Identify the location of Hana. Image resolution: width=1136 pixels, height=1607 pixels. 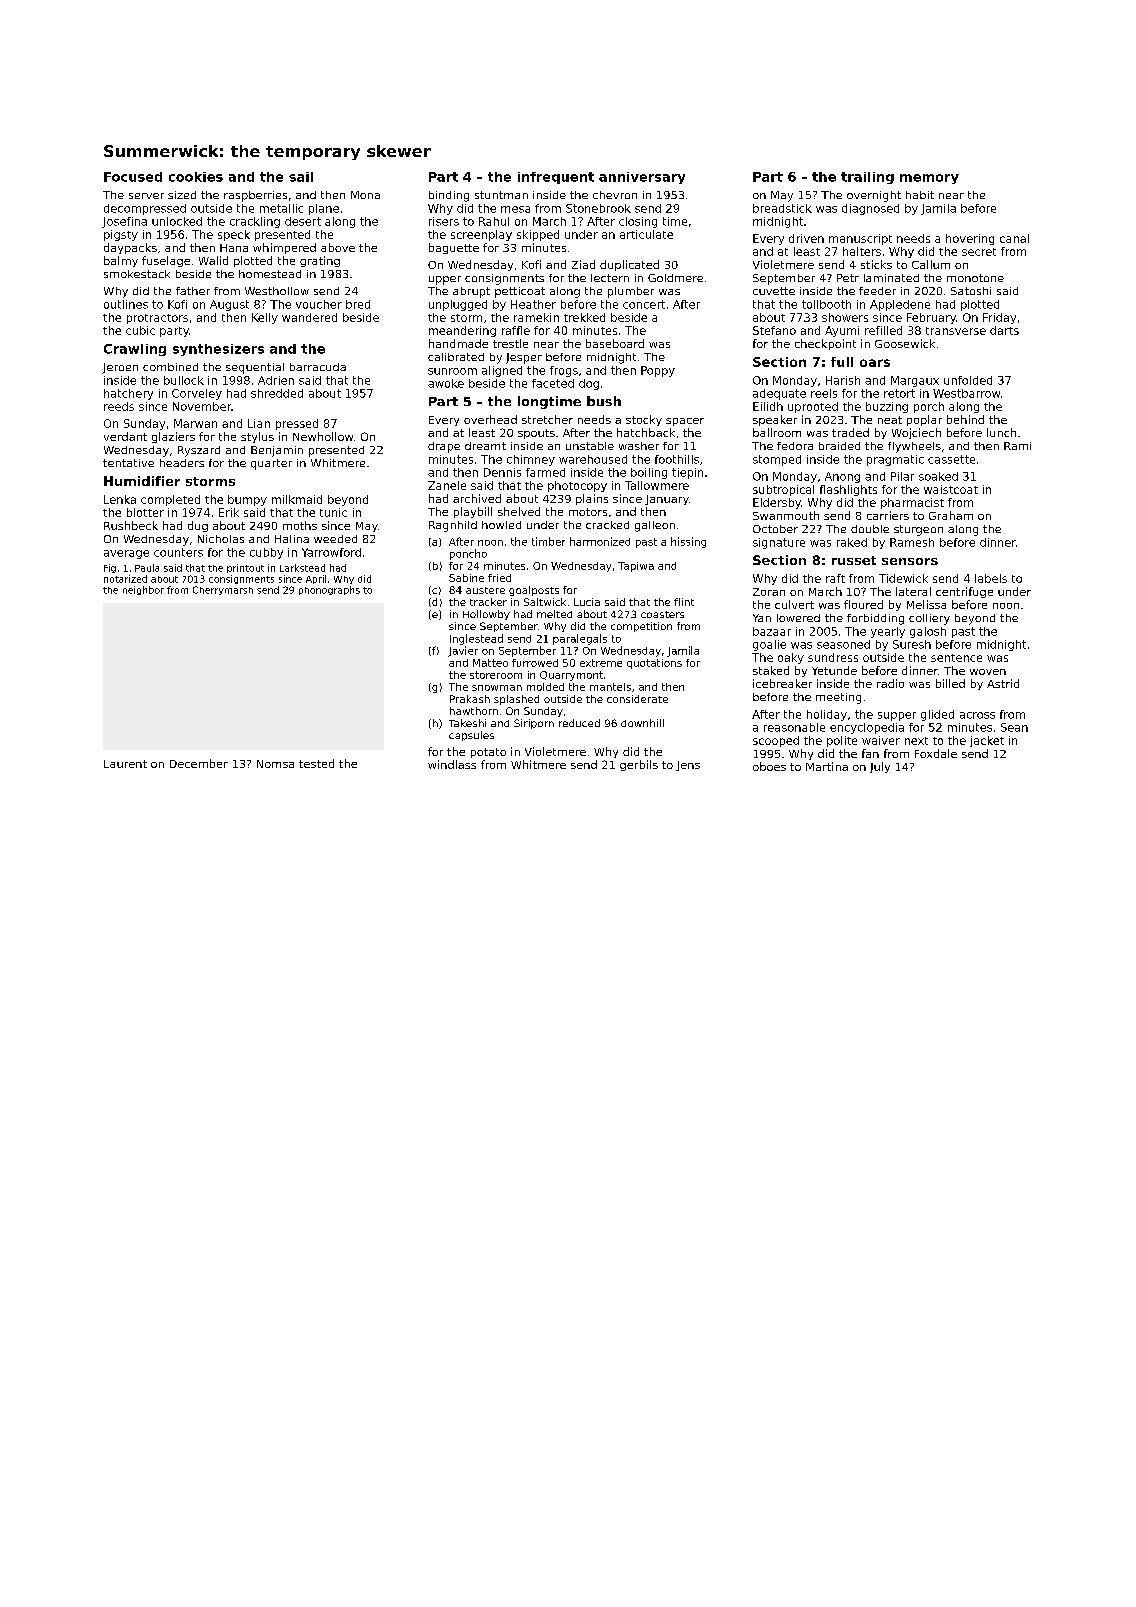
(234, 248).
